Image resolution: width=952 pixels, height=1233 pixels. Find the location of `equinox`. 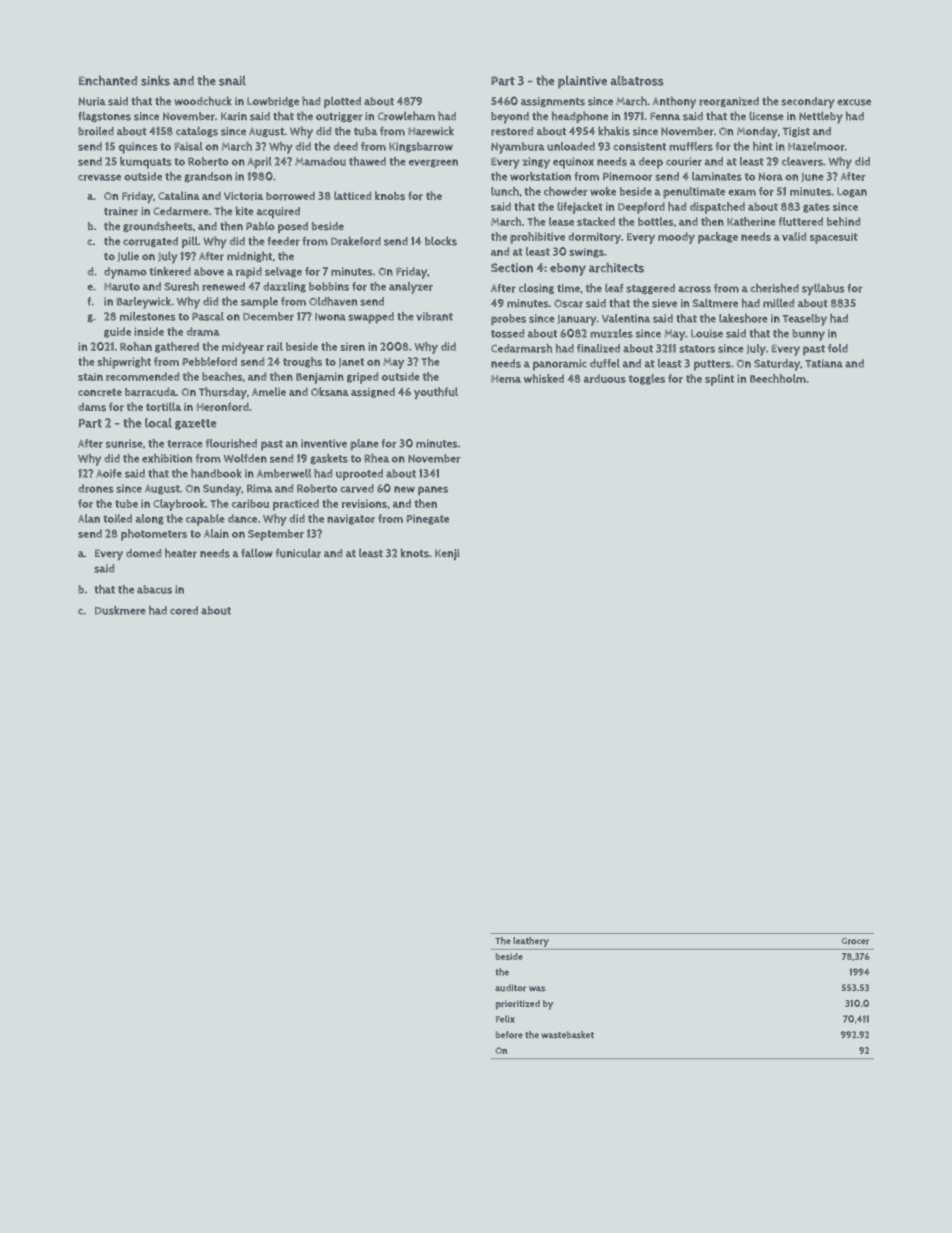

equinox is located at coordinates (573, 163).
